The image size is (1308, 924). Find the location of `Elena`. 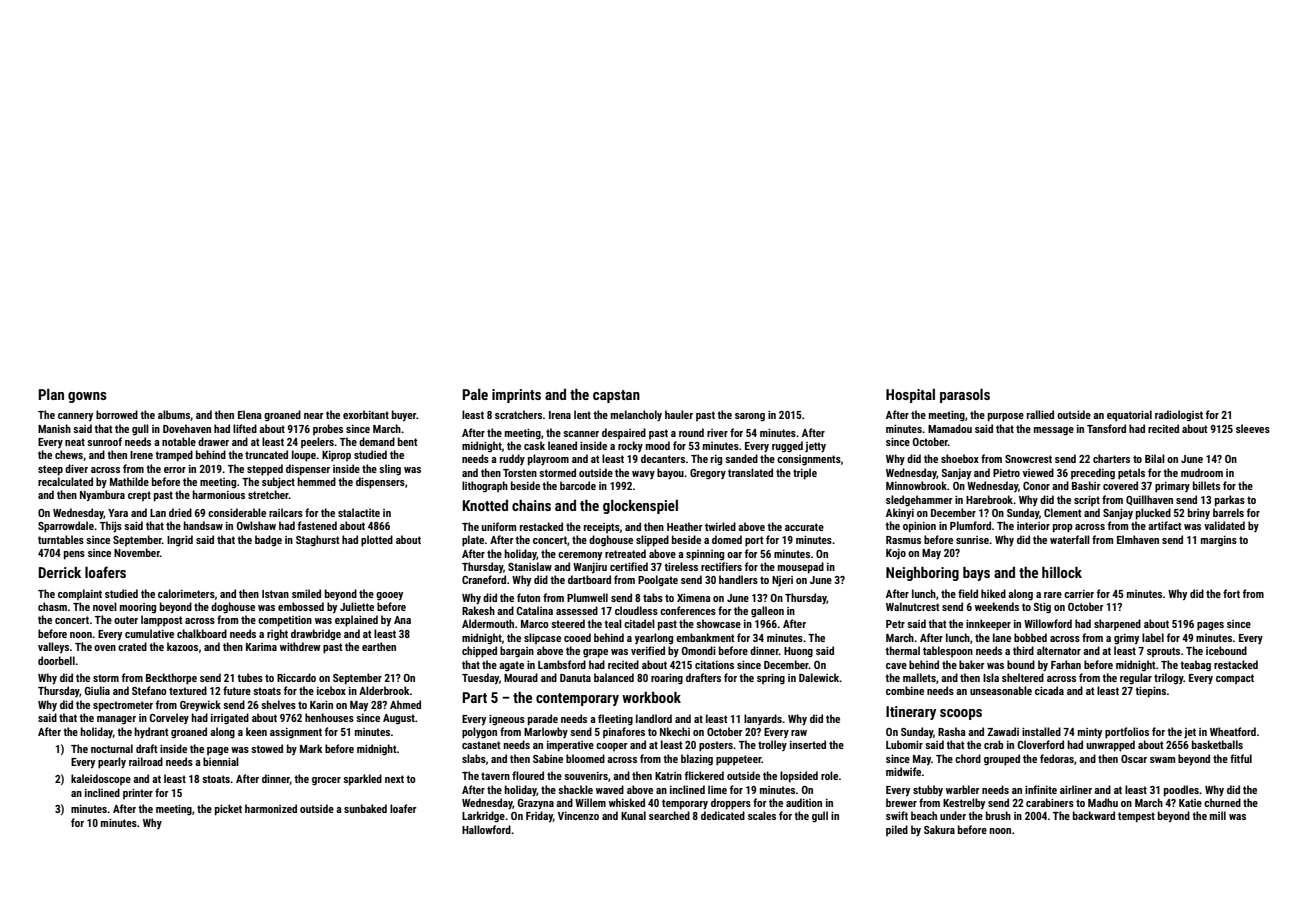

Elena is located at coordinates (250, 414).
